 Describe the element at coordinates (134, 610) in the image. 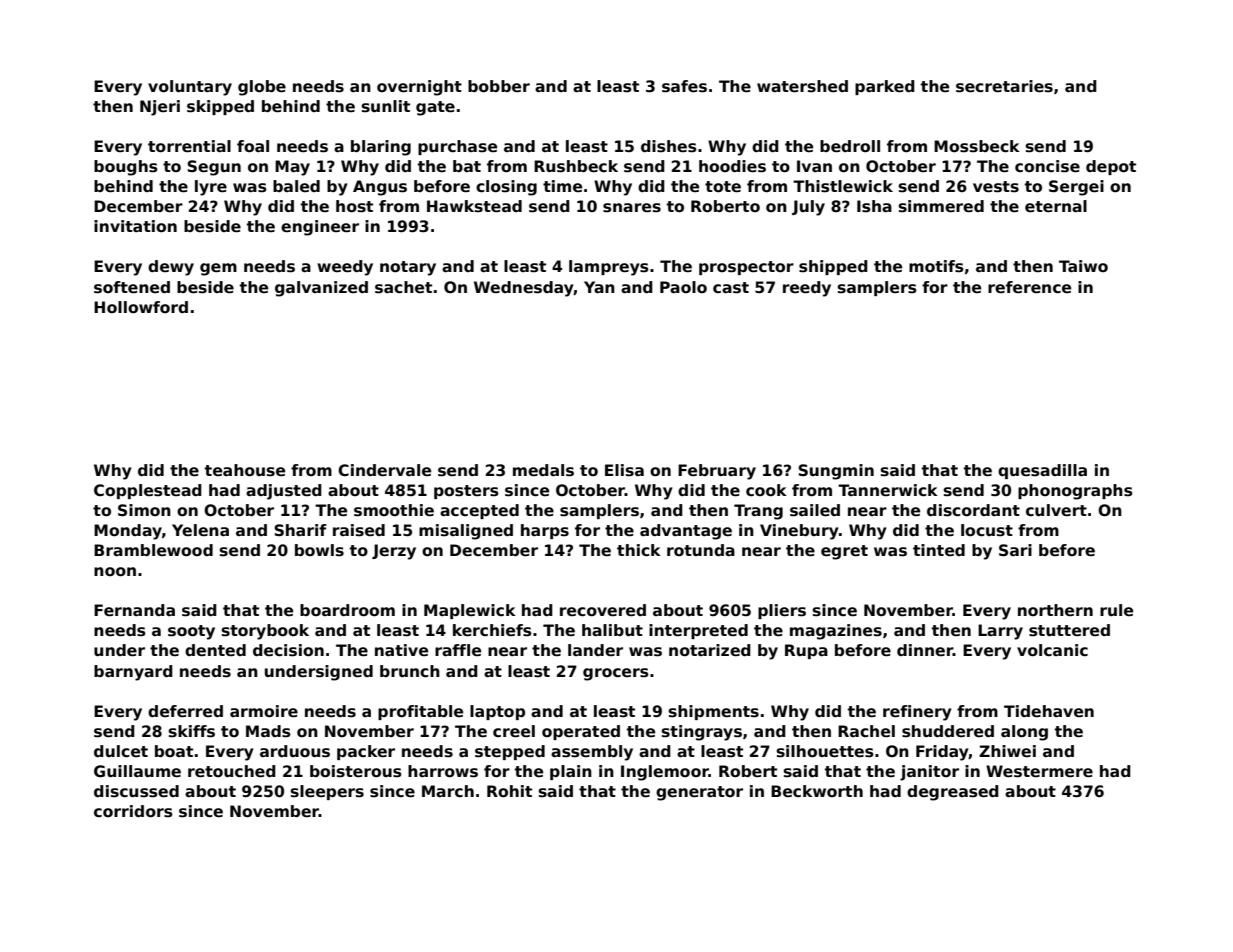

I see `Fernanda` at that location.
